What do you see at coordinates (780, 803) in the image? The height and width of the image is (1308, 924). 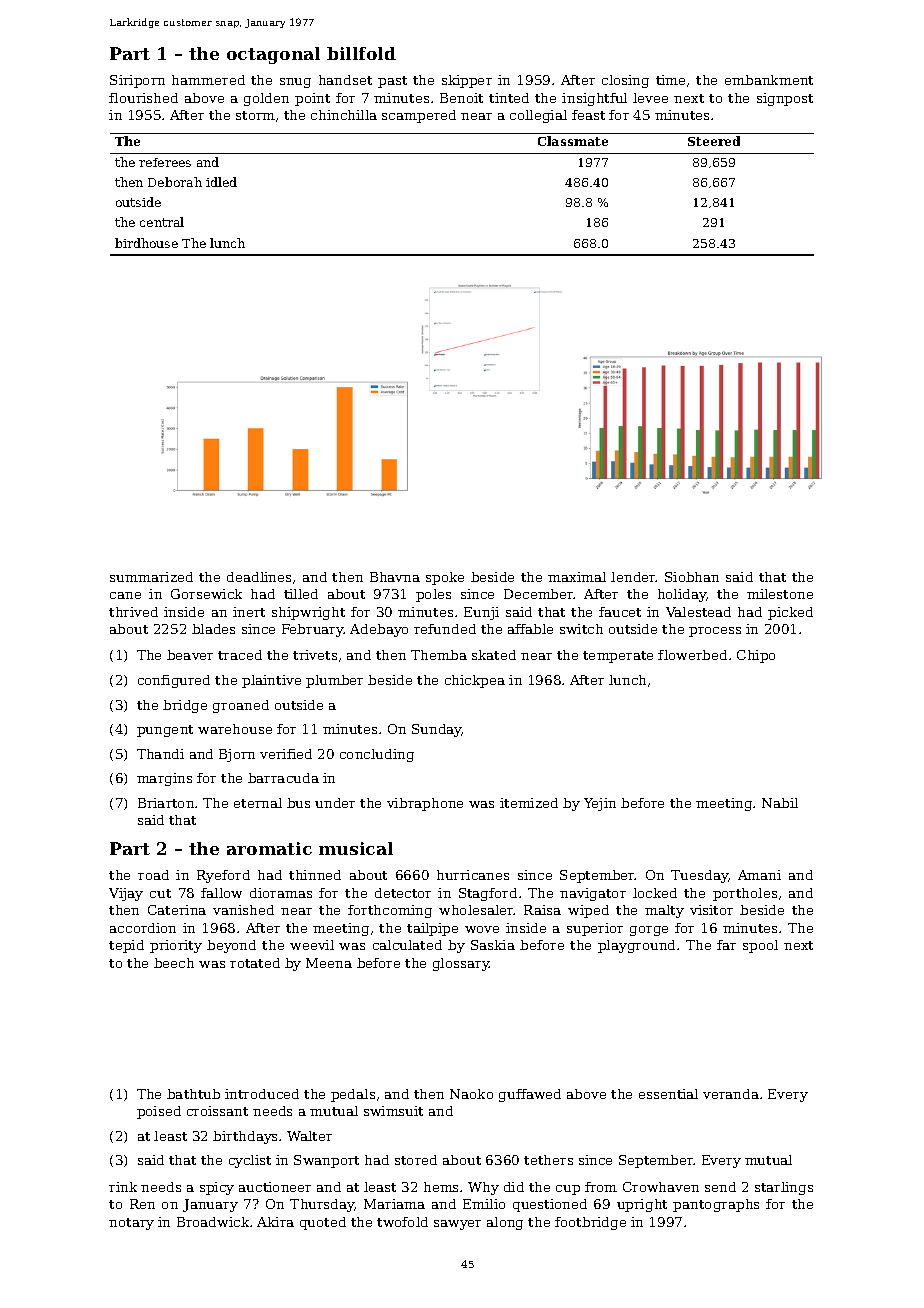 I see `Nabil` at bounding box center [780, 803].
